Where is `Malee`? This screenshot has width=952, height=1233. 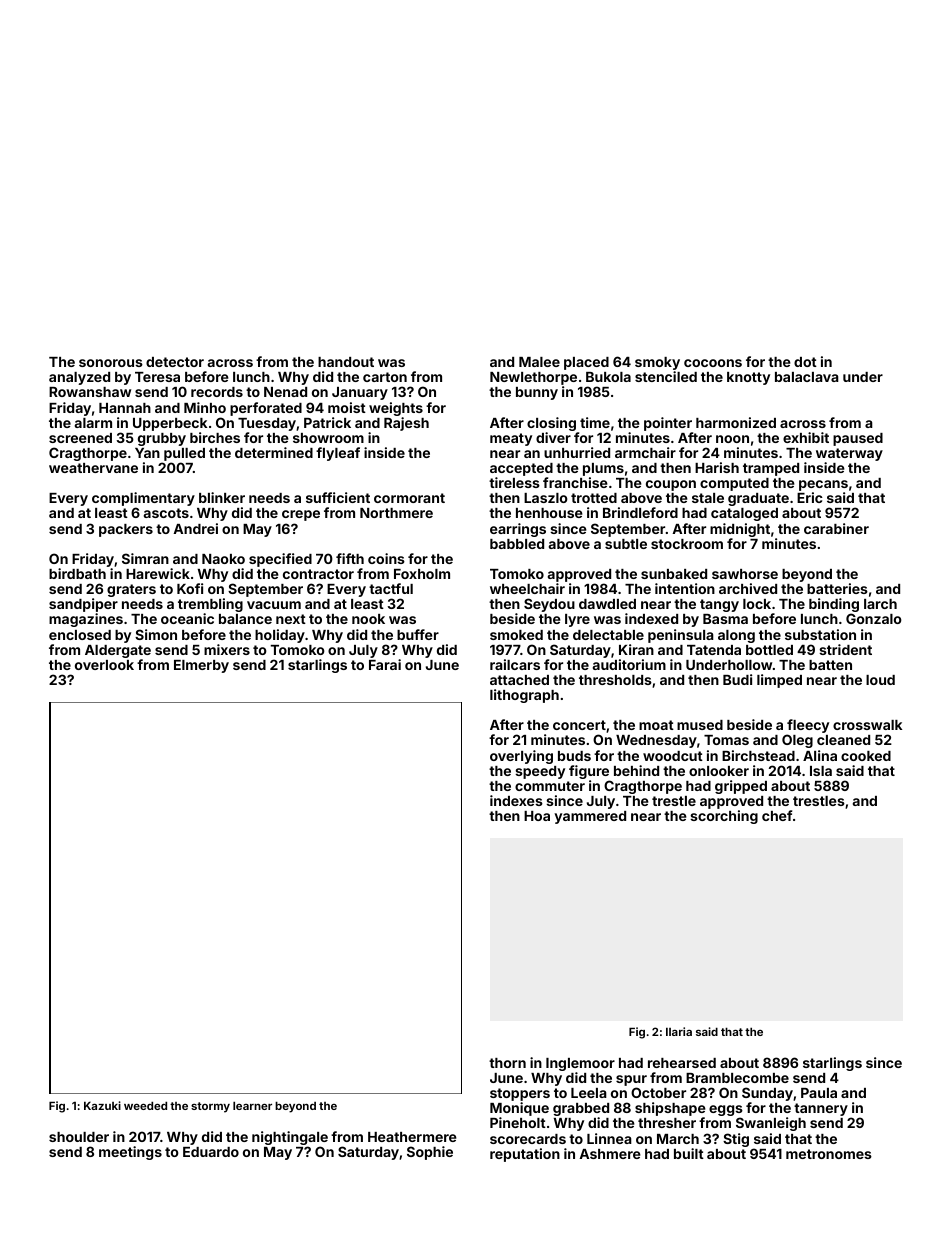
Malee is located at coordinates (539, 362).
